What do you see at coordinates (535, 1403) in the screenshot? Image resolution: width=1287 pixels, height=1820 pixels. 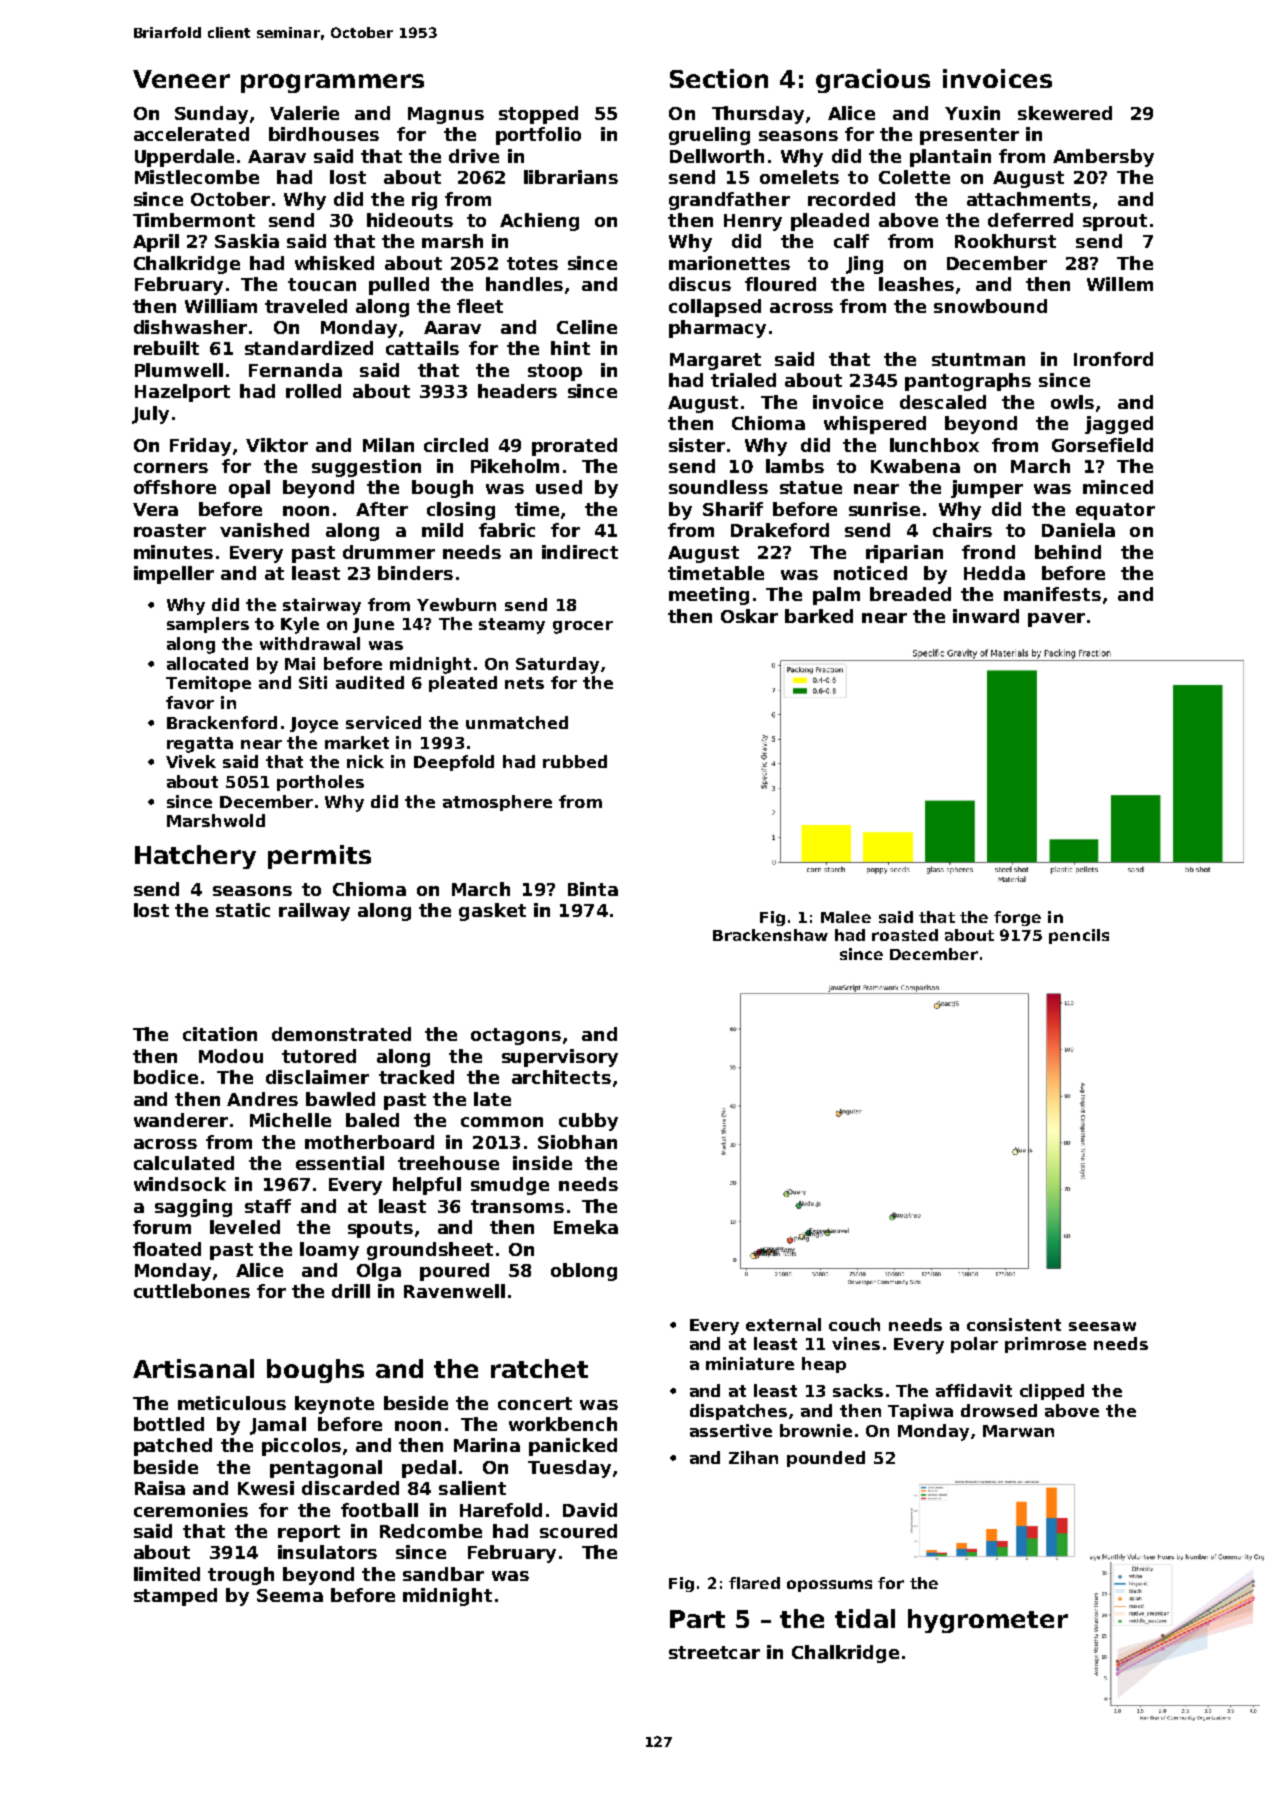 I see `concert` at bounding box center [535, 1403].
